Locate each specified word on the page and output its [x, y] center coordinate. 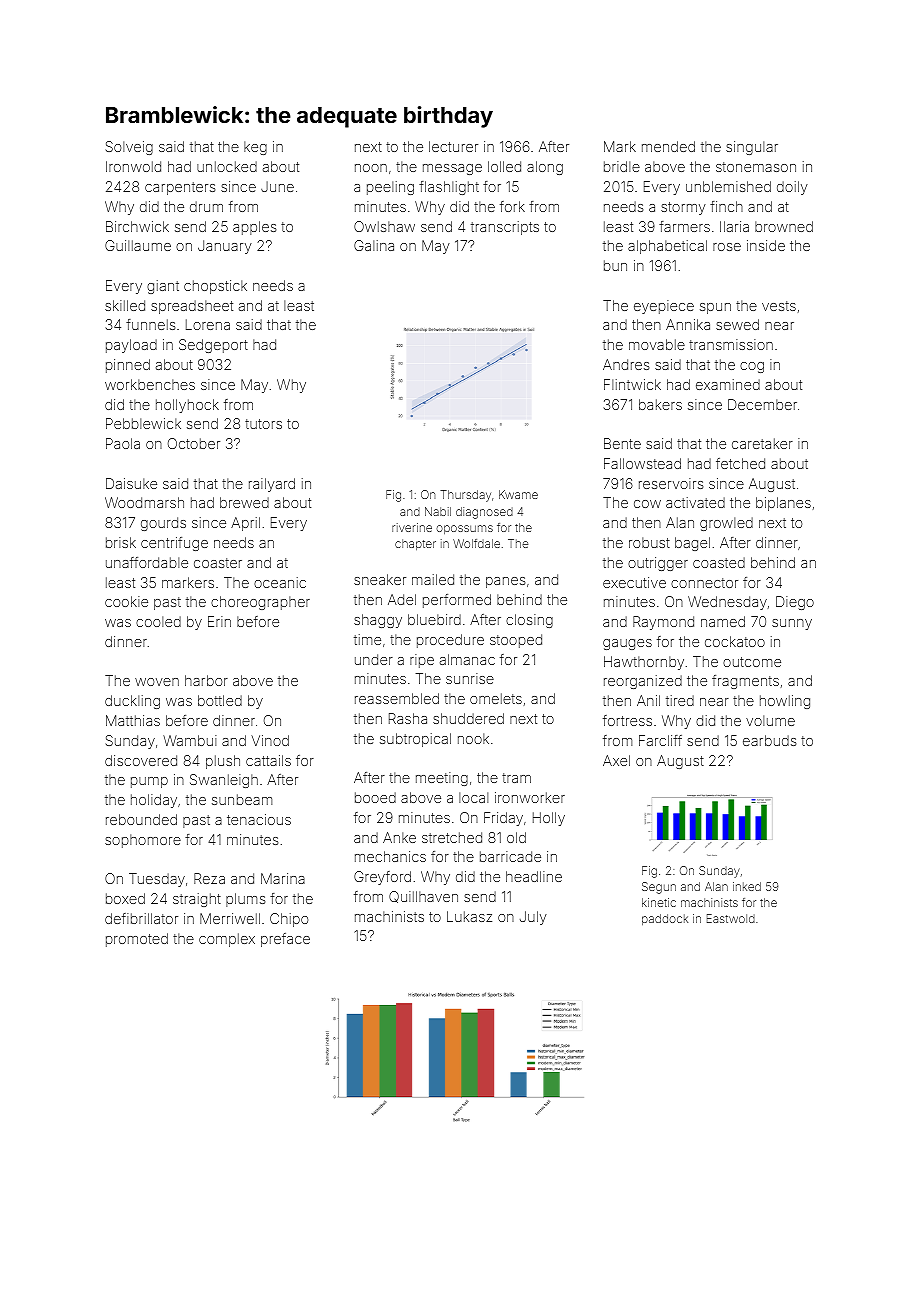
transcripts [505, 228]
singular [752, 148]
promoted [137, 940]
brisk [121, 542]
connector [704, 583]
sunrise [470, 678]
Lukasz [469, 916]
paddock [665, 920]
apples [255, 228]
